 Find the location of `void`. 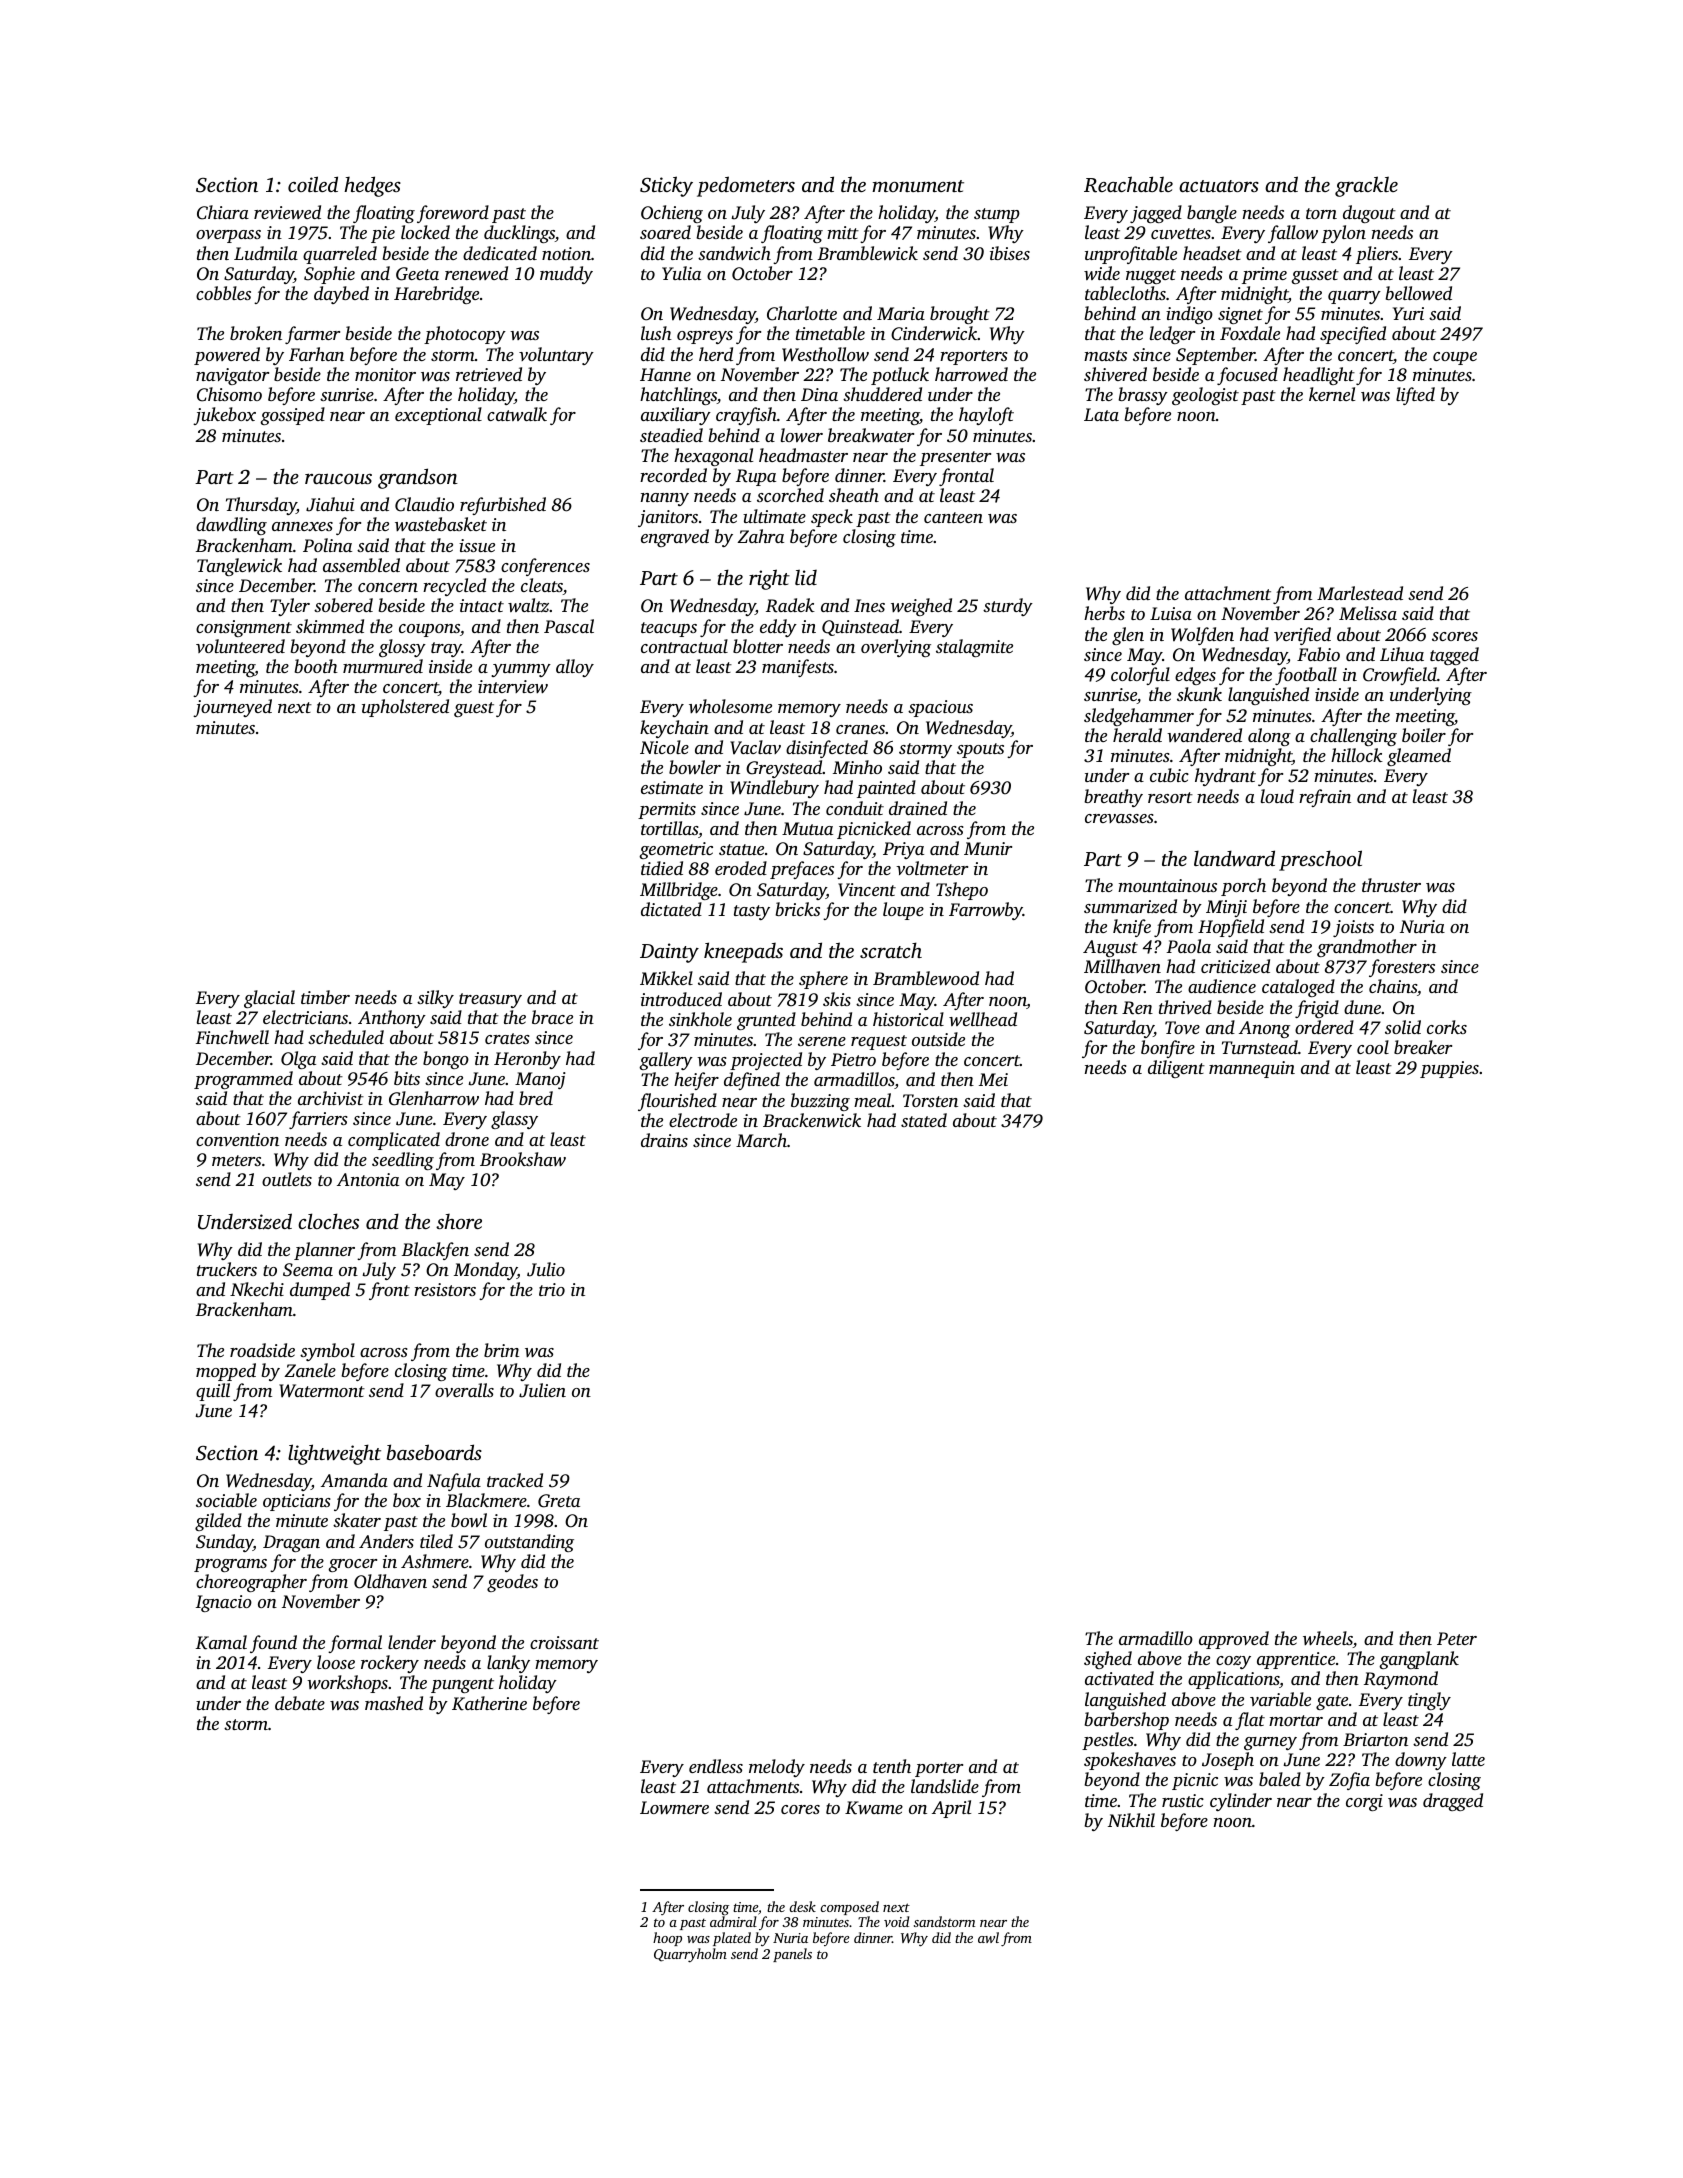

void is located at coordinates (896, 1921).
